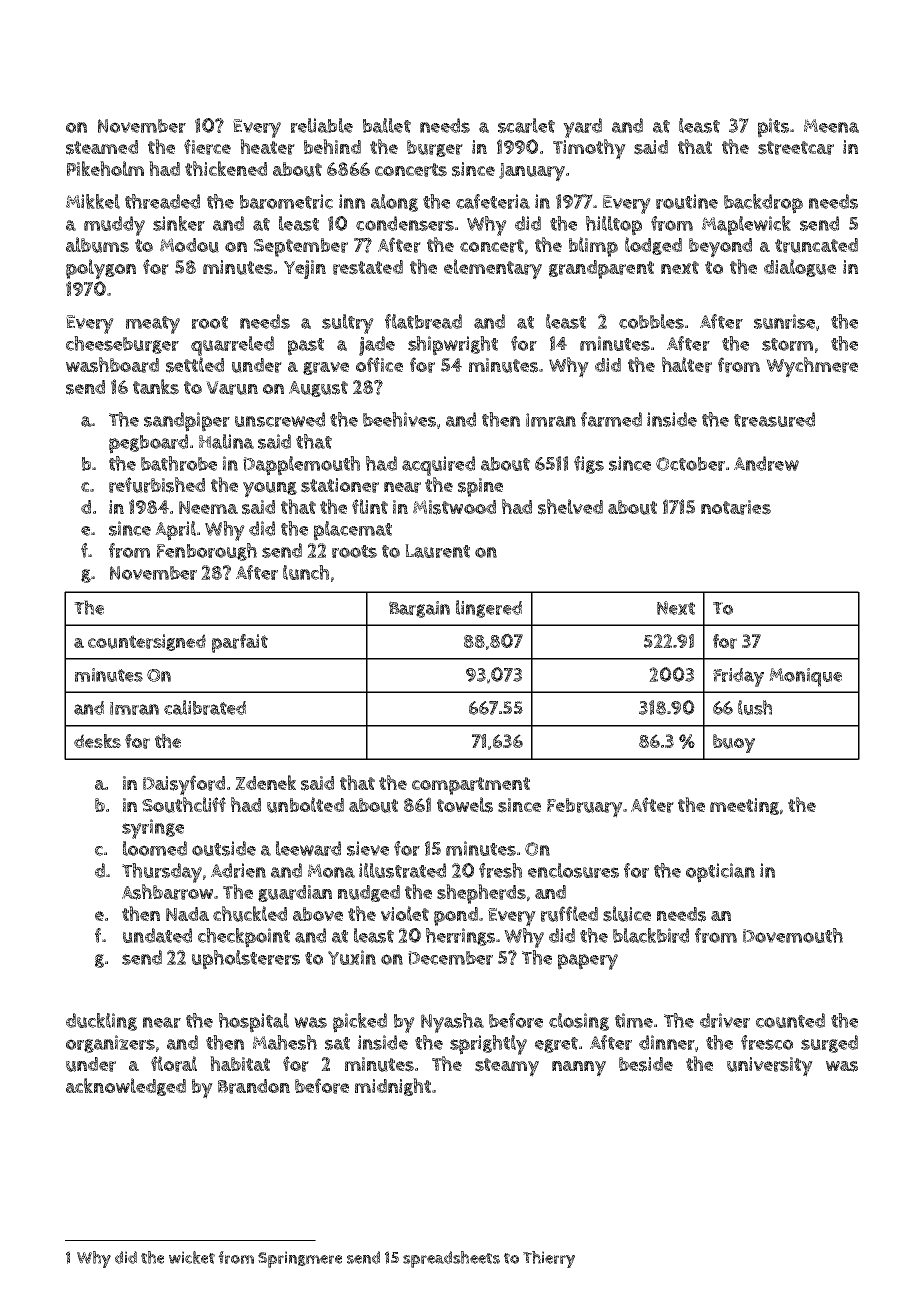 The height and width of the page is (1314, 924). Describe the element at coordinates (155, 848) in the page. I see `loomed` at that location.
